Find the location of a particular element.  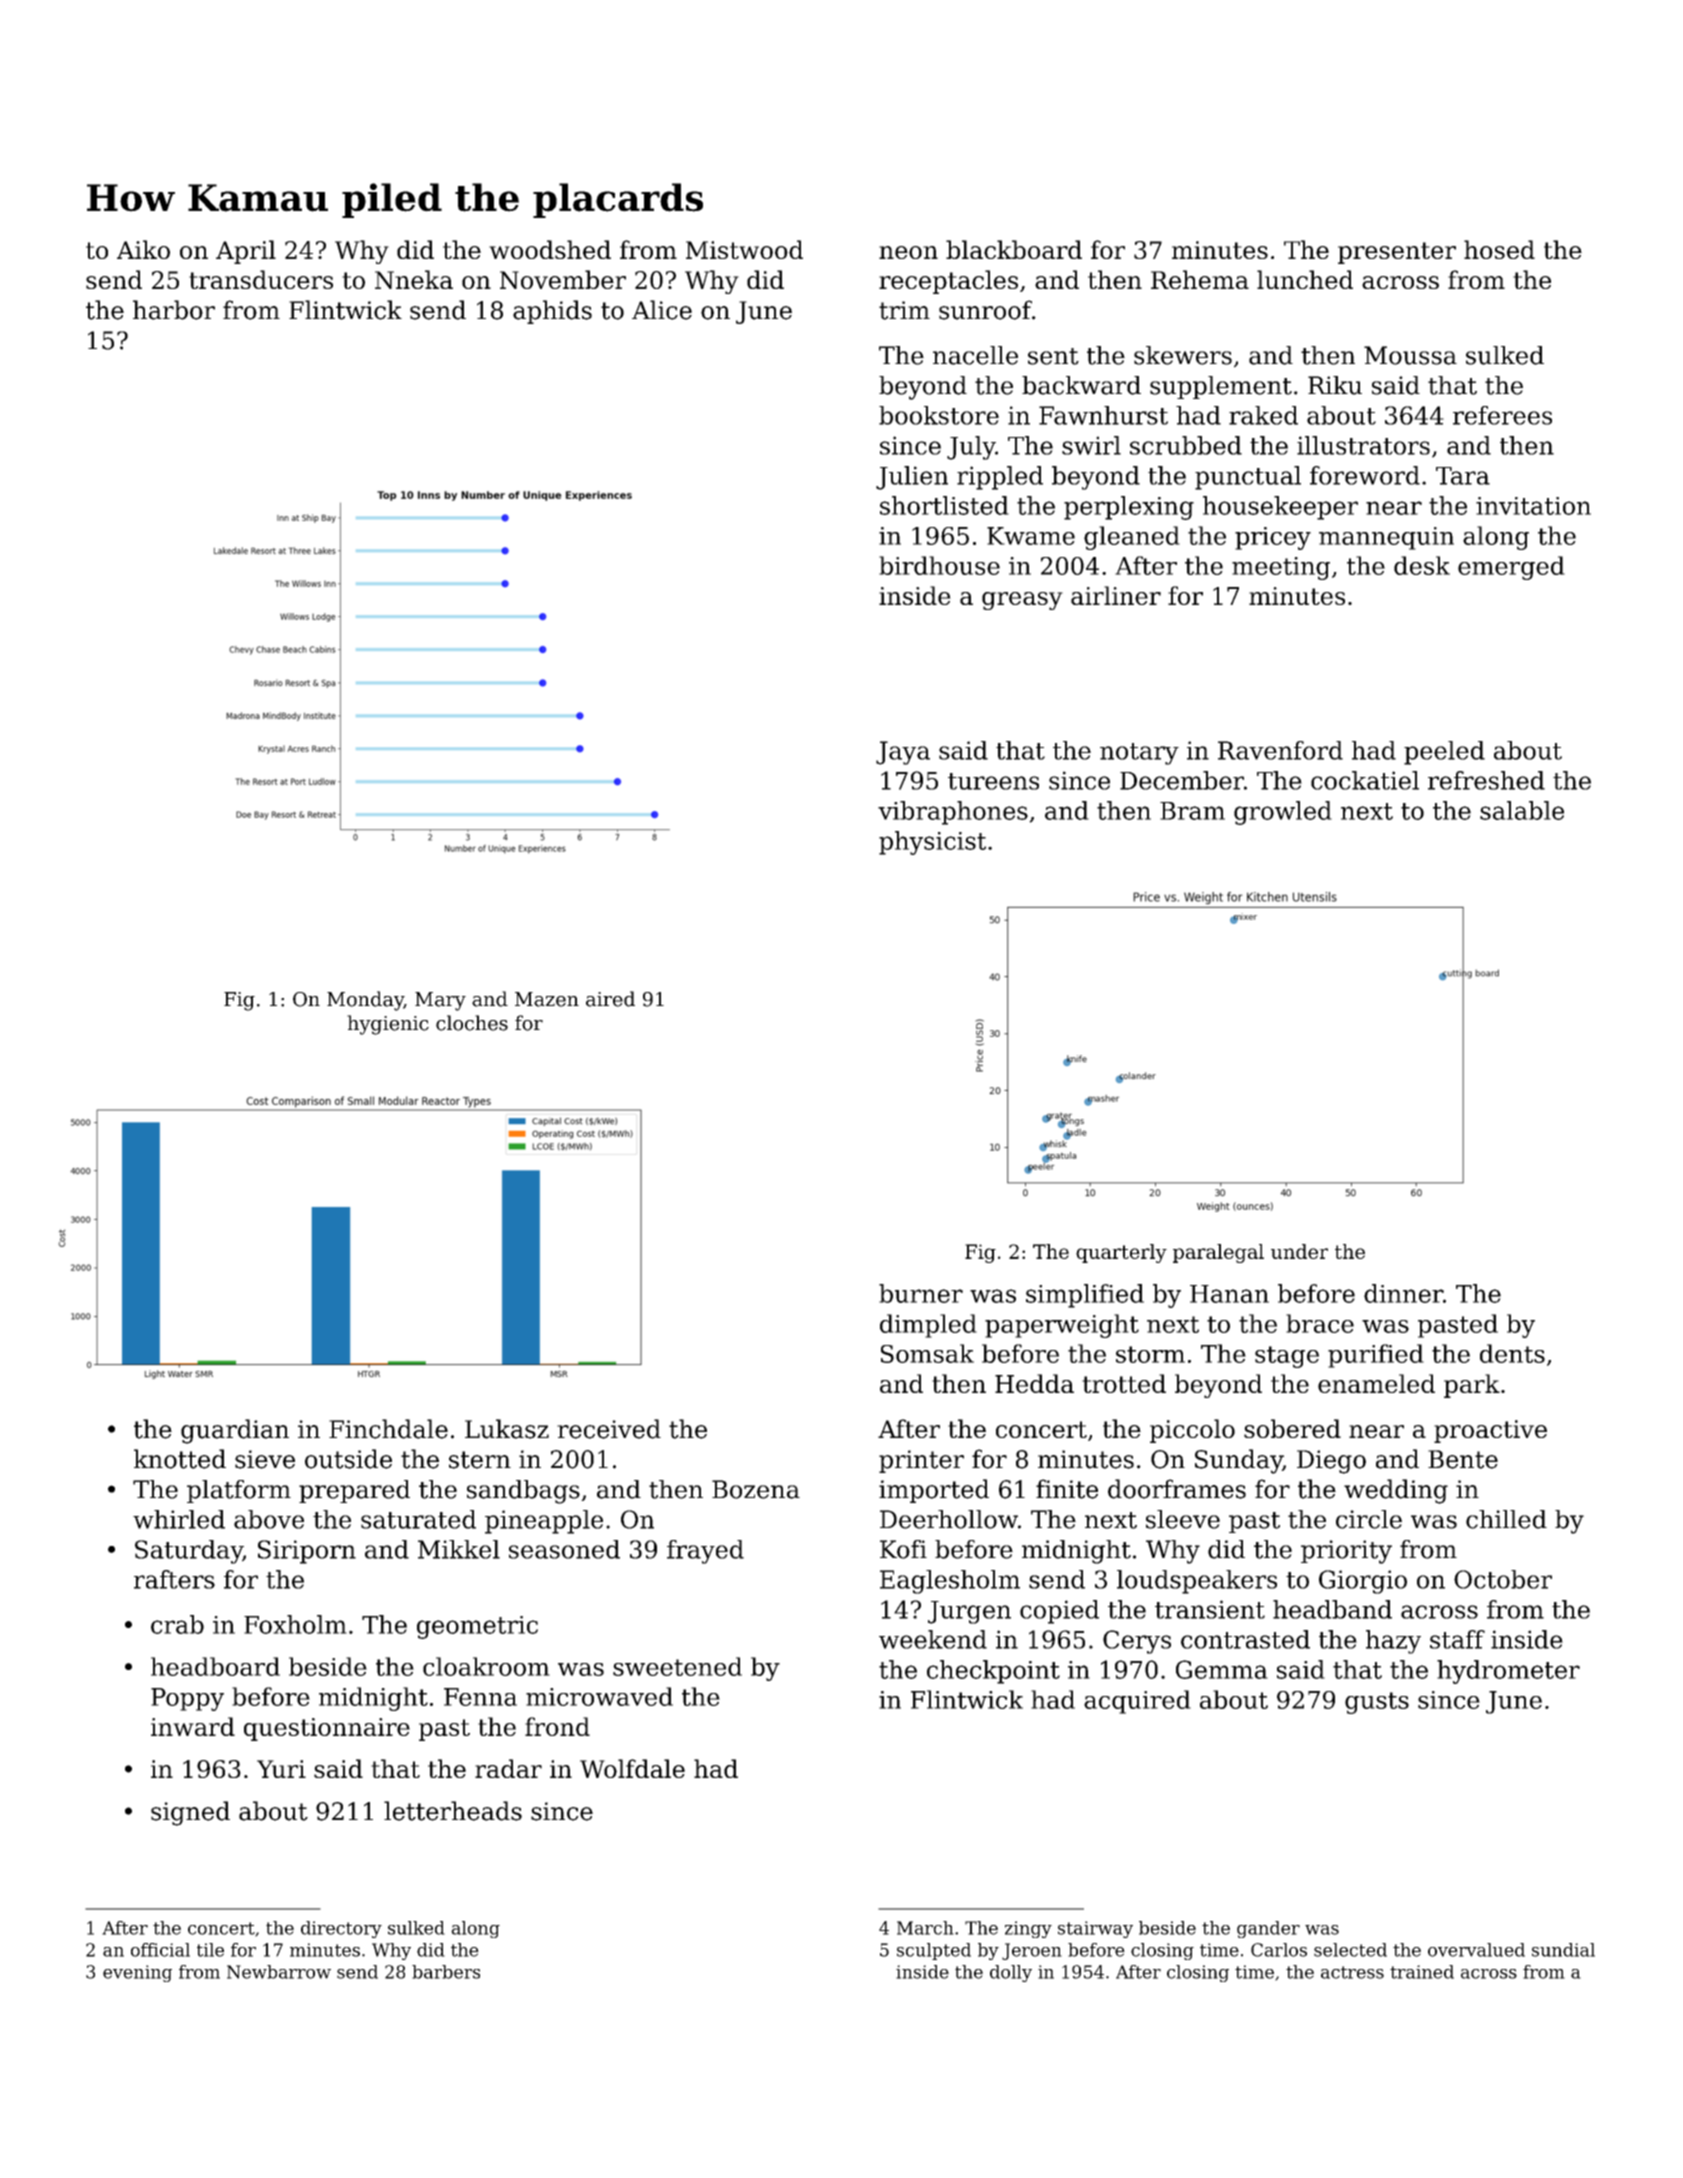

Jaya is located at coordinates (903, 753).
